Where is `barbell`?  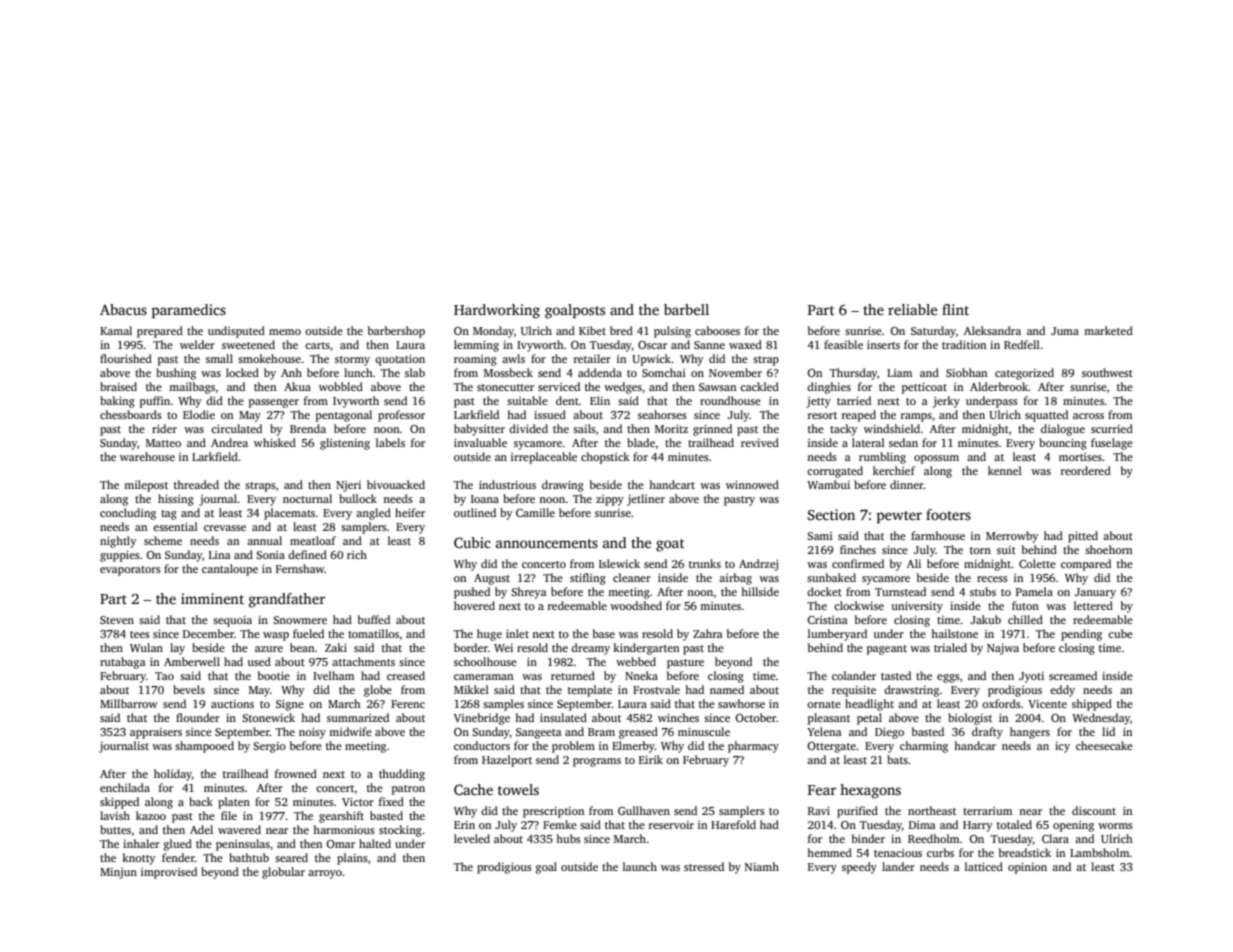 barbell is located at coordinates (686, 309).
